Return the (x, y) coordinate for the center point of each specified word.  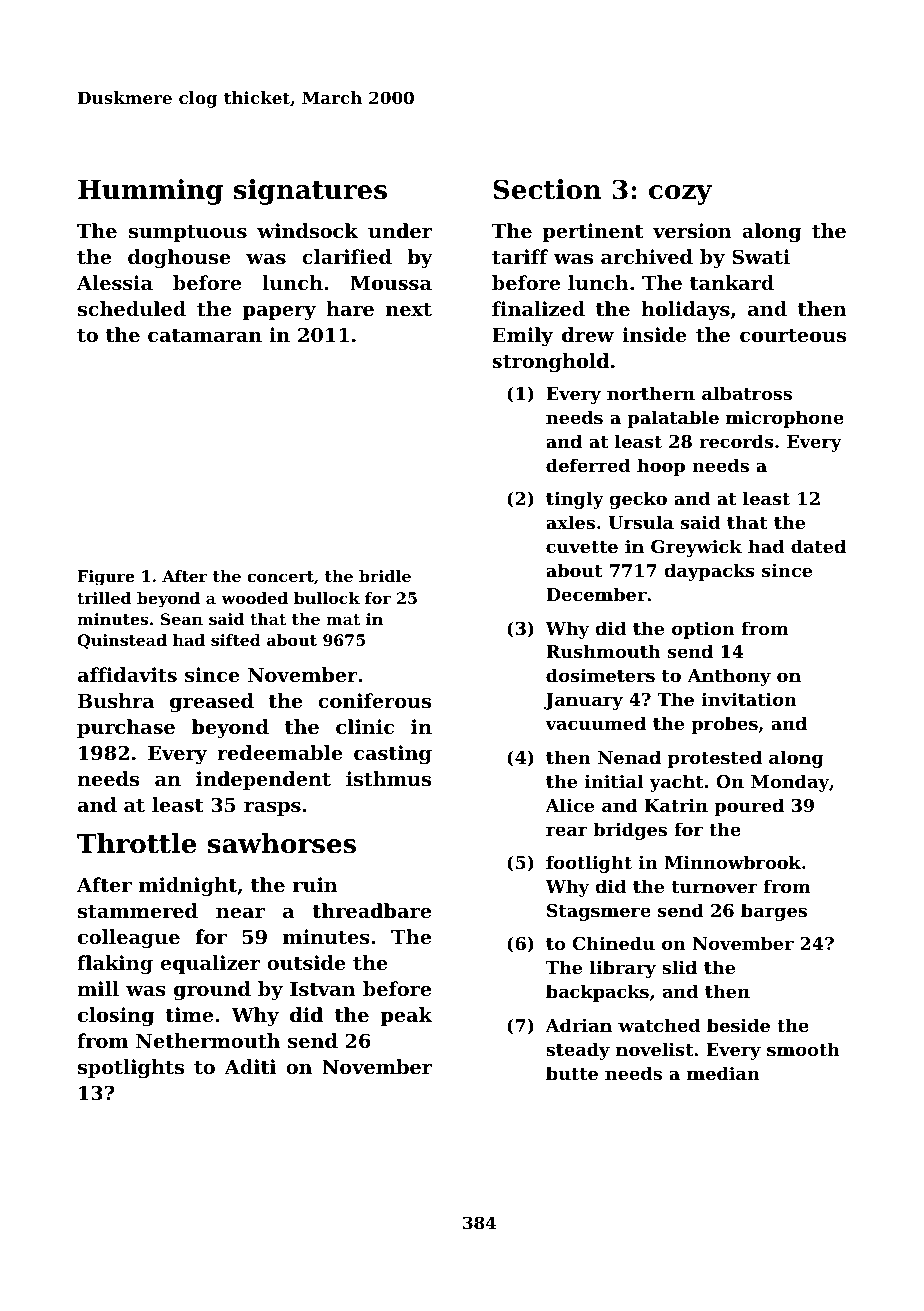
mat (343, 619)
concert (280, 576)
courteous (793, 336)
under (400, 230)
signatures (310, 192)
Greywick (696, 548)
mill (98, 988)
